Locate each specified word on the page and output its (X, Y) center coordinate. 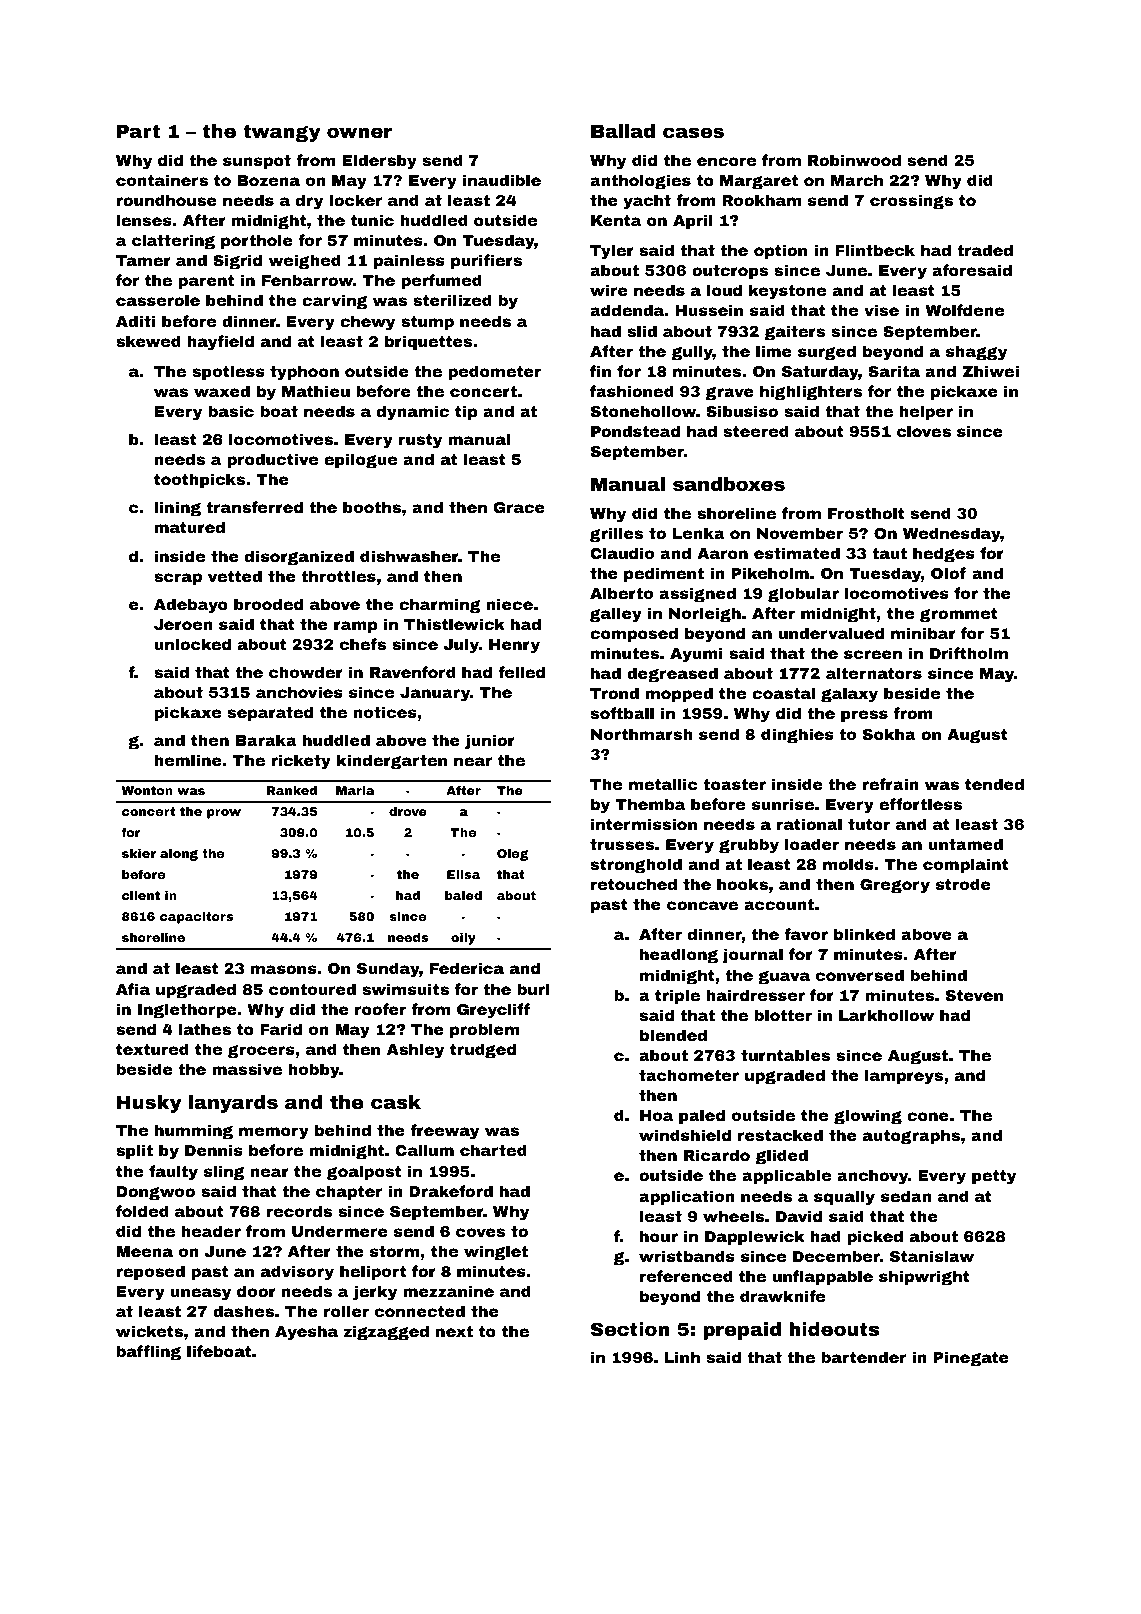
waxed (222, 391)
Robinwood (854, 160)
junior (490, 742)
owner (359, 132)
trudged (483, 1051)
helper (926, 412)
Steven (974, 995)
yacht (647, 202)
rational (809, 824)
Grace (519, 507)
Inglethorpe (187, 1011)
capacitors (196, 918)
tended (994, 784)
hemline (188, 760)
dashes (243, 1311)
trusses (622, 844)
